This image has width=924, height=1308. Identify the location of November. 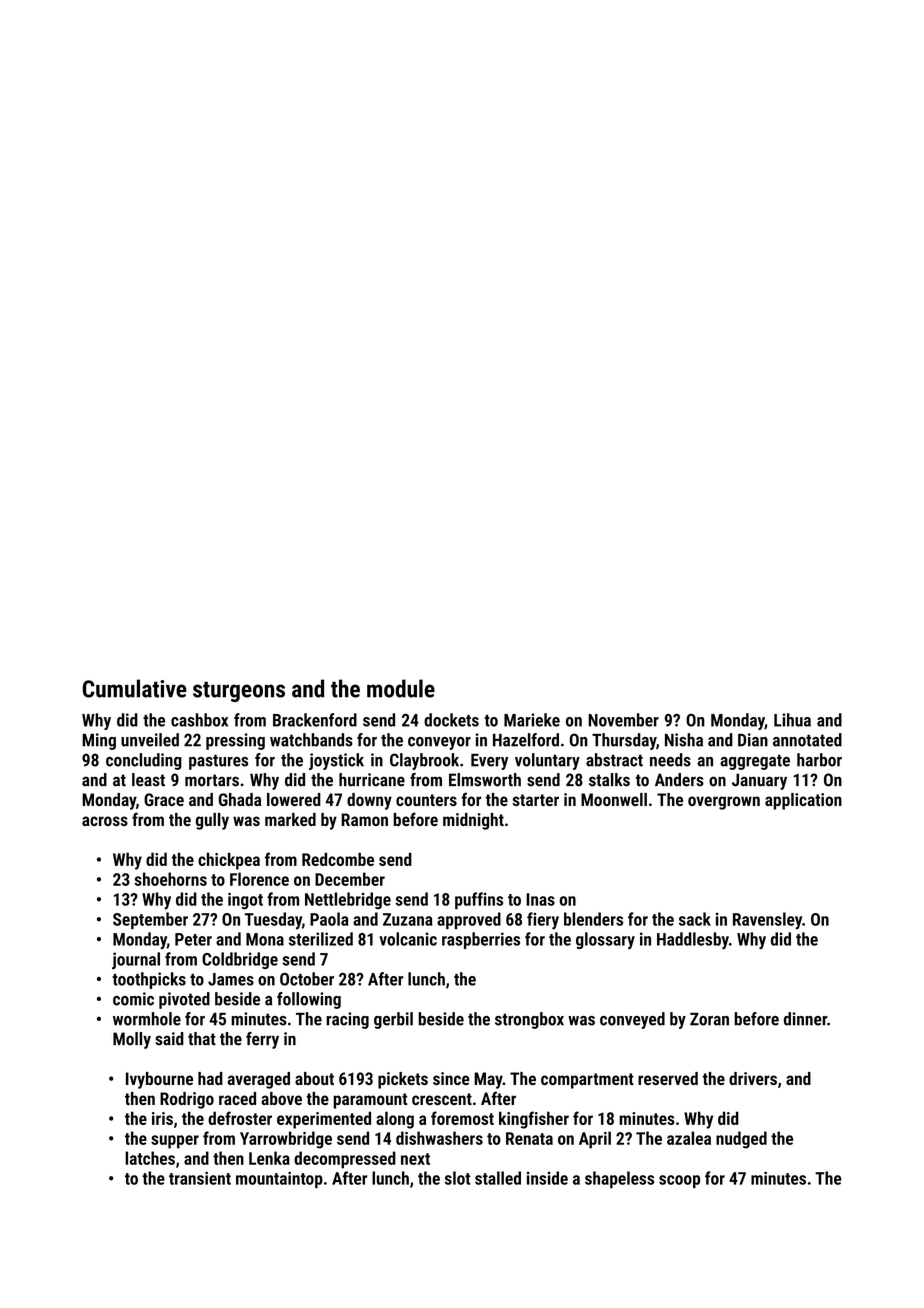
(623, 720).
